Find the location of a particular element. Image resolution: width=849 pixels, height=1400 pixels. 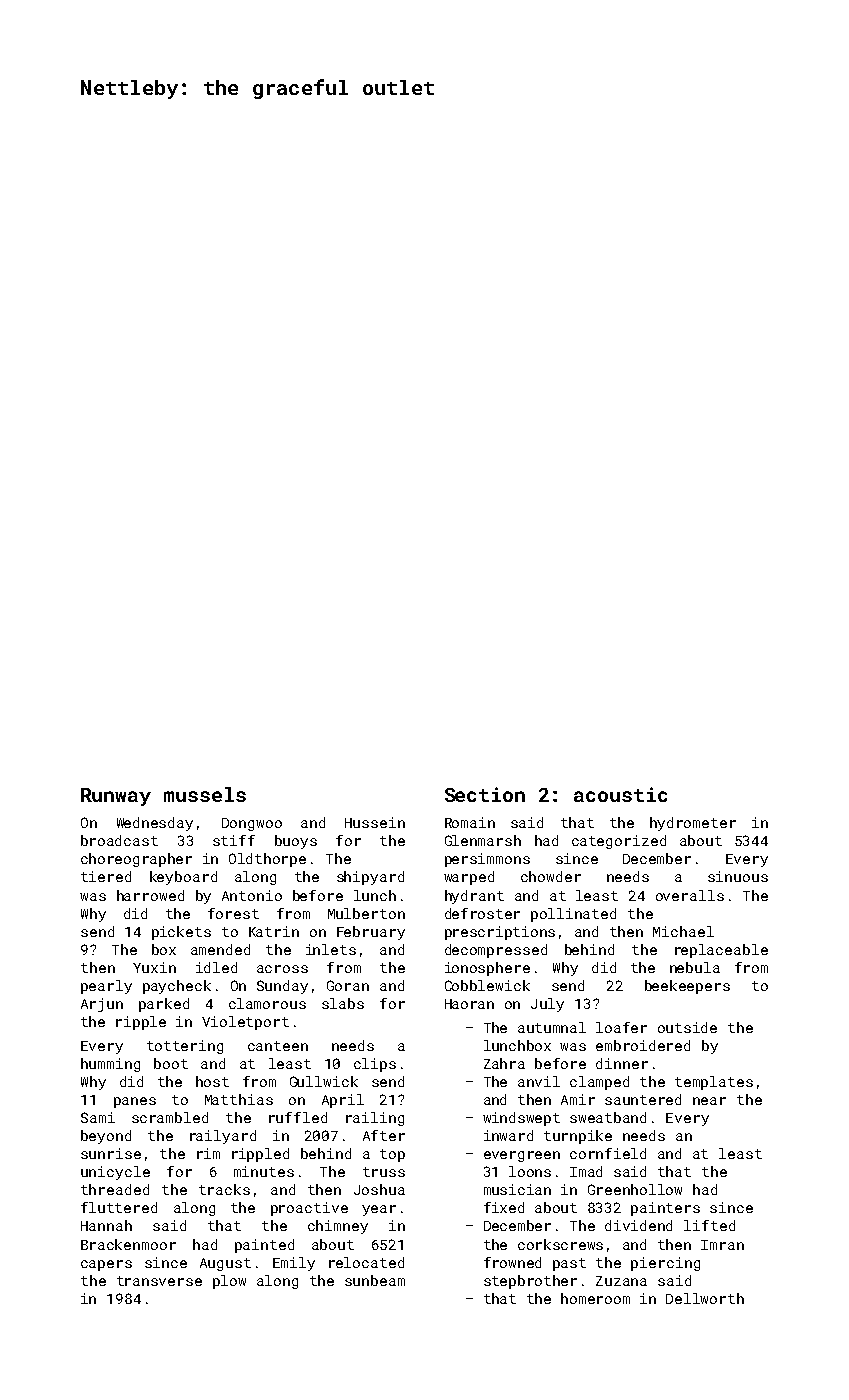

clips is located at coordinates (375, 1065).
